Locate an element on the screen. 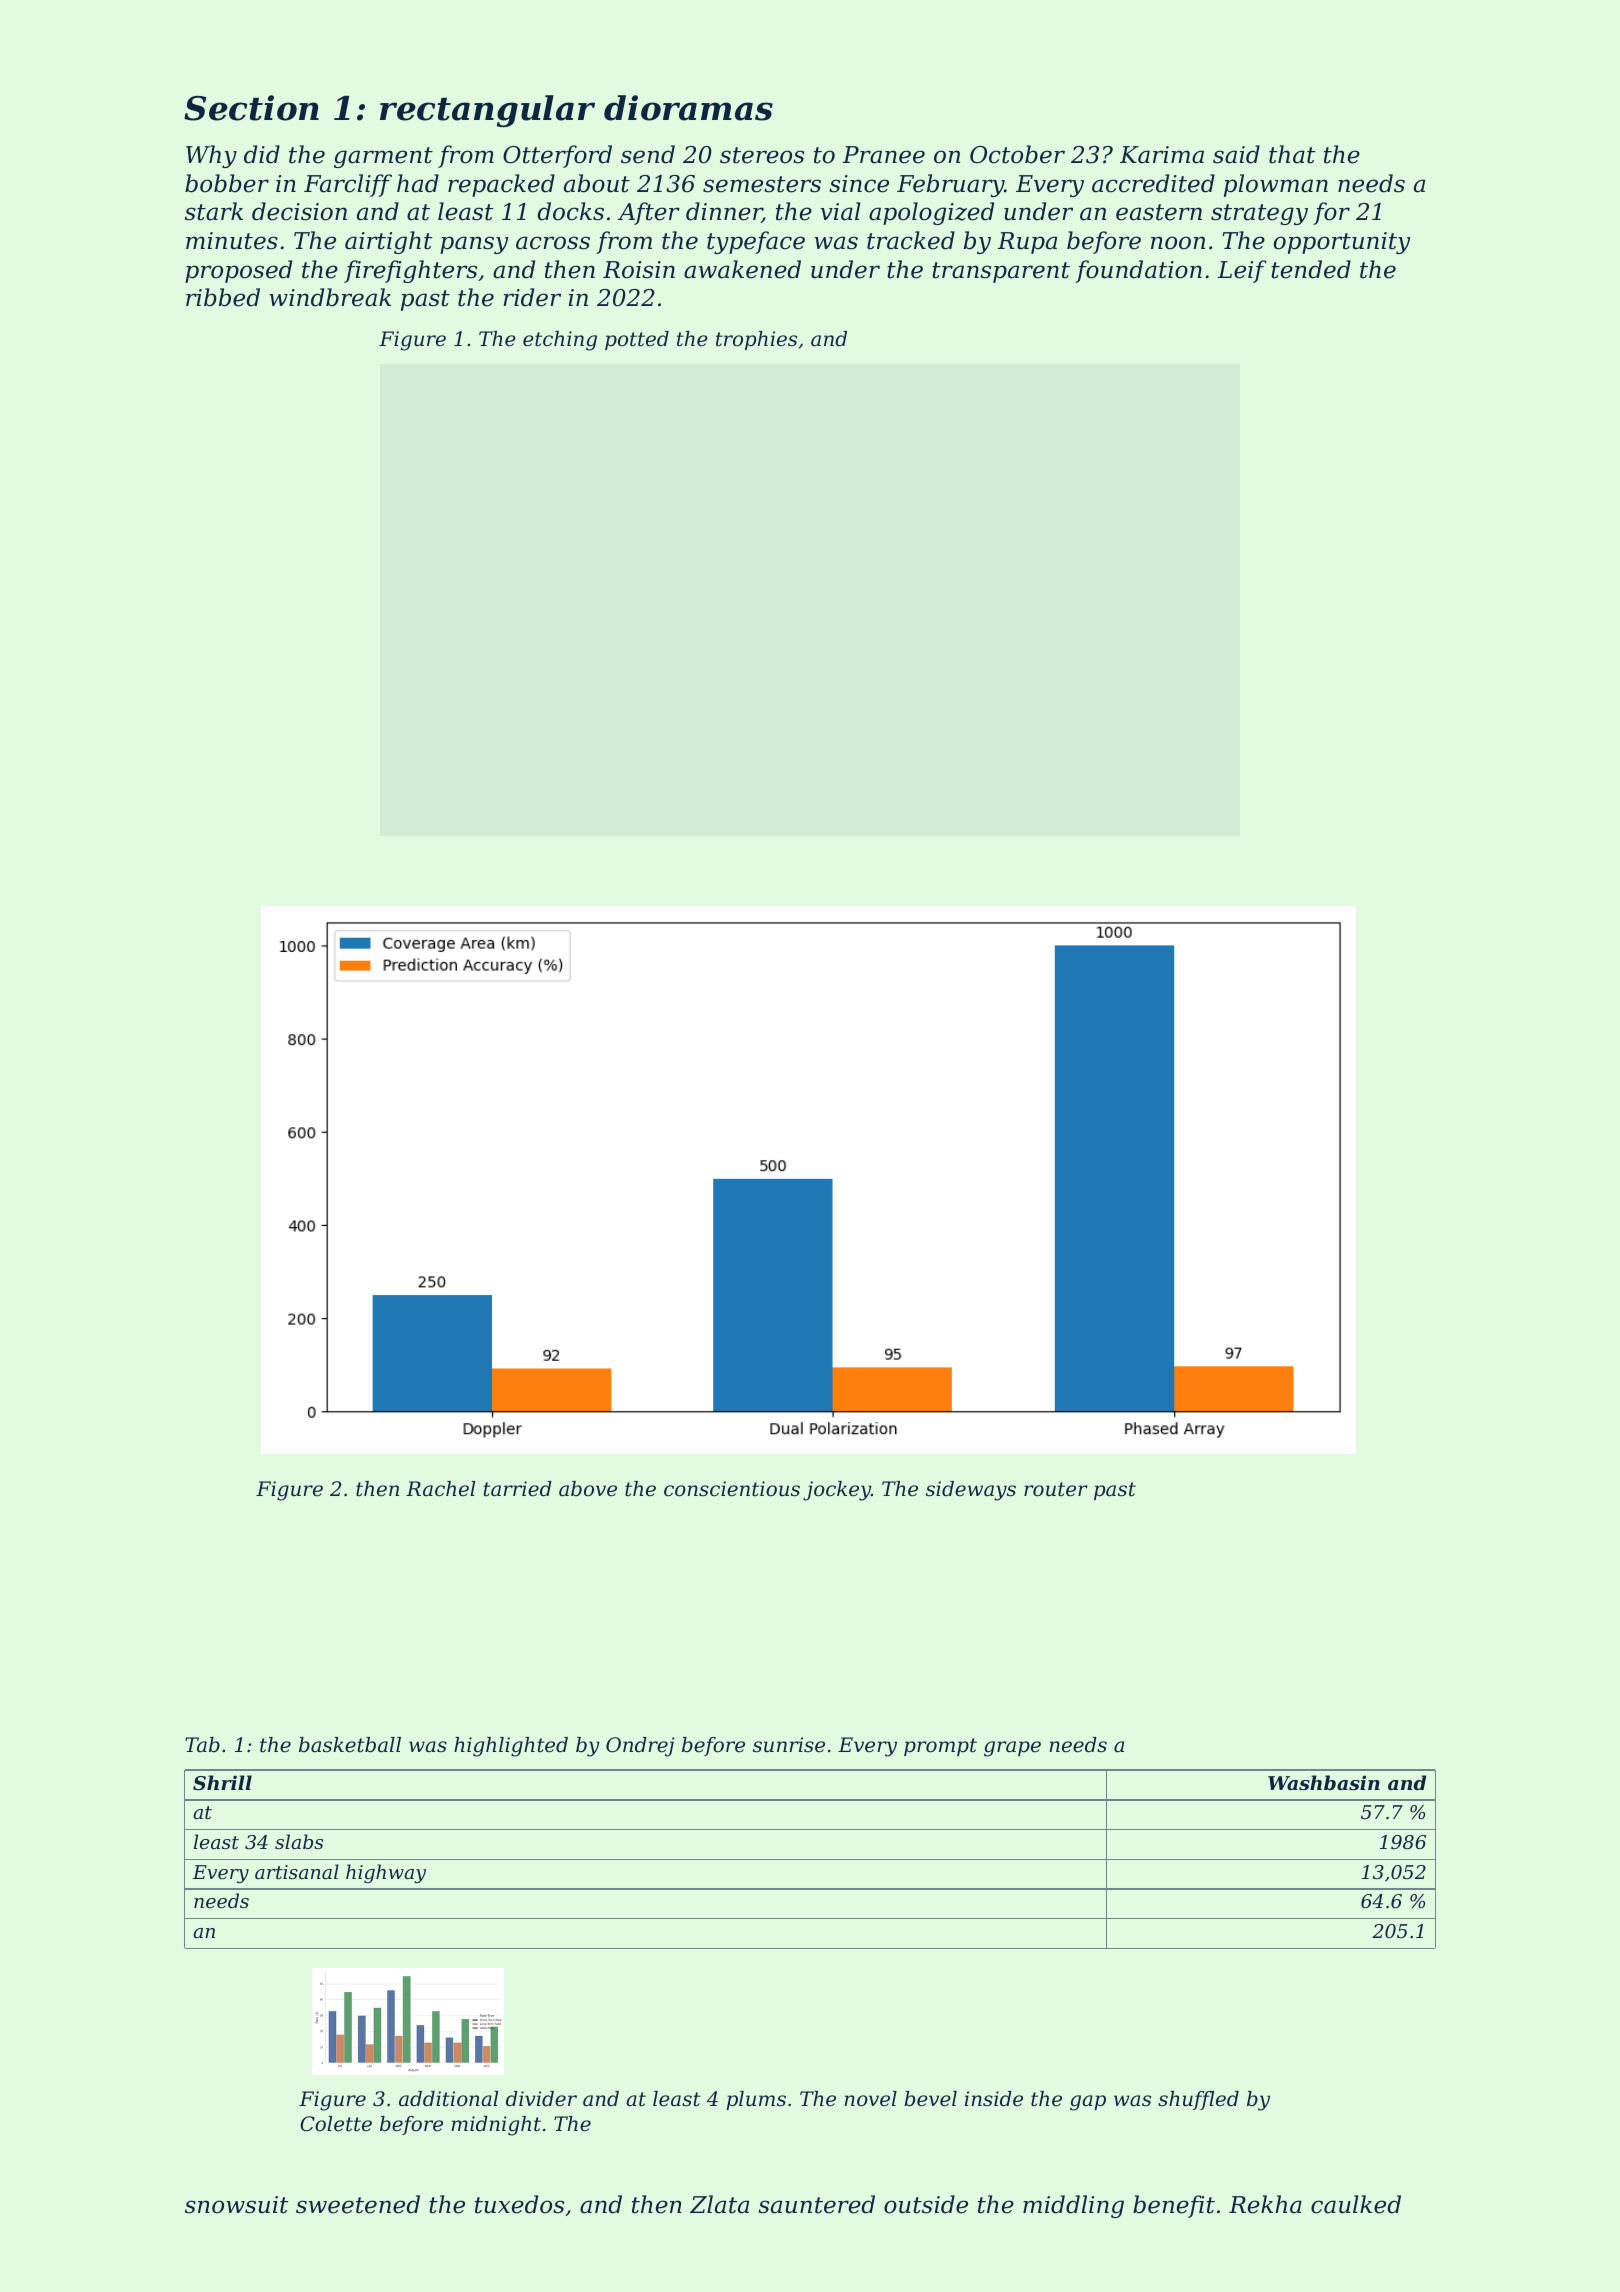 Image resolution: width=1620 pixels, height=2292 pixels. inside is located at coordinates (994, 2099).
